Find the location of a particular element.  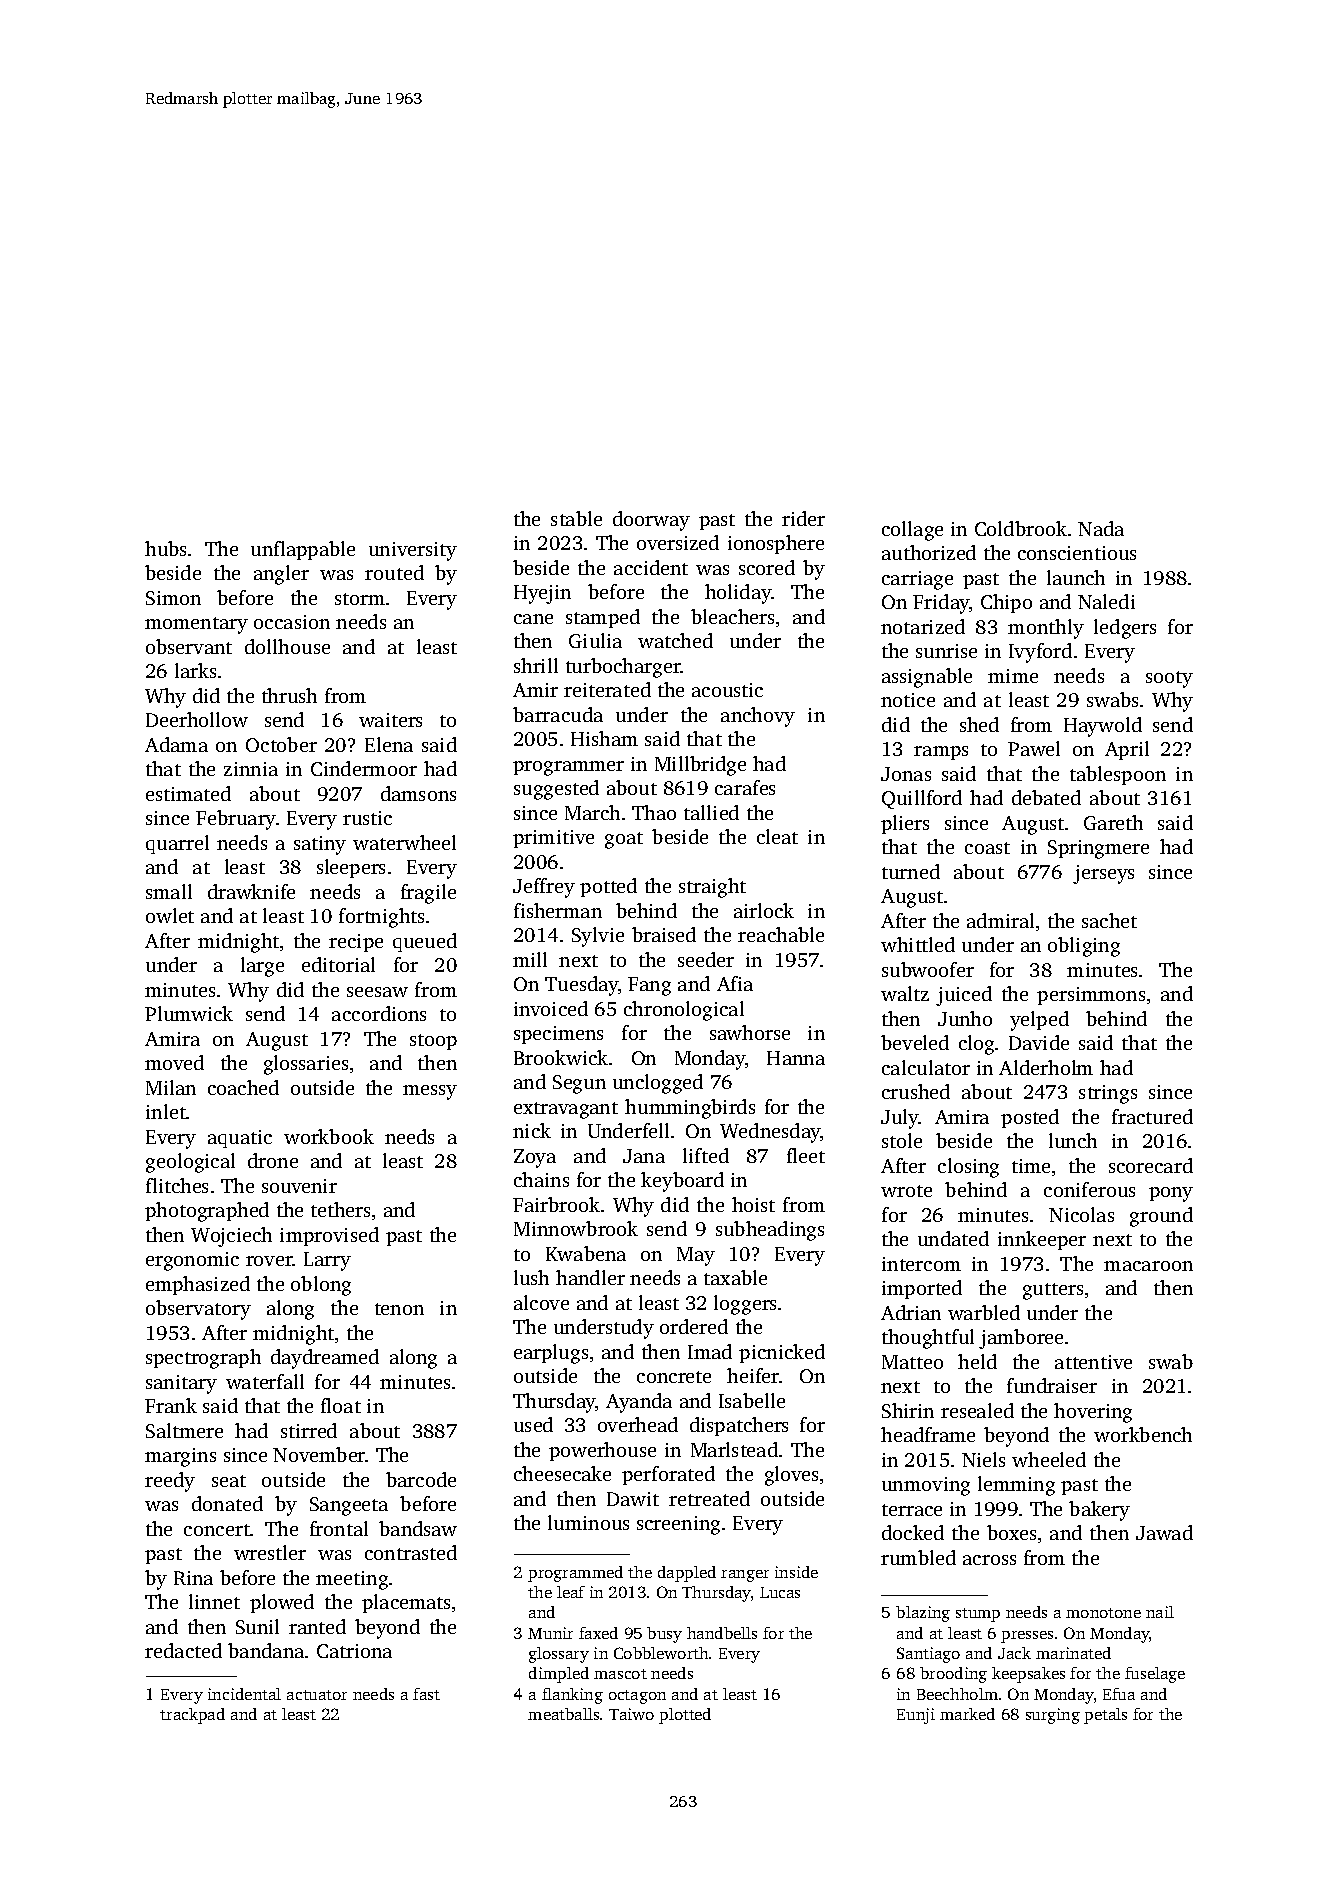

Haywold is located at coordinates (1103, 727).
